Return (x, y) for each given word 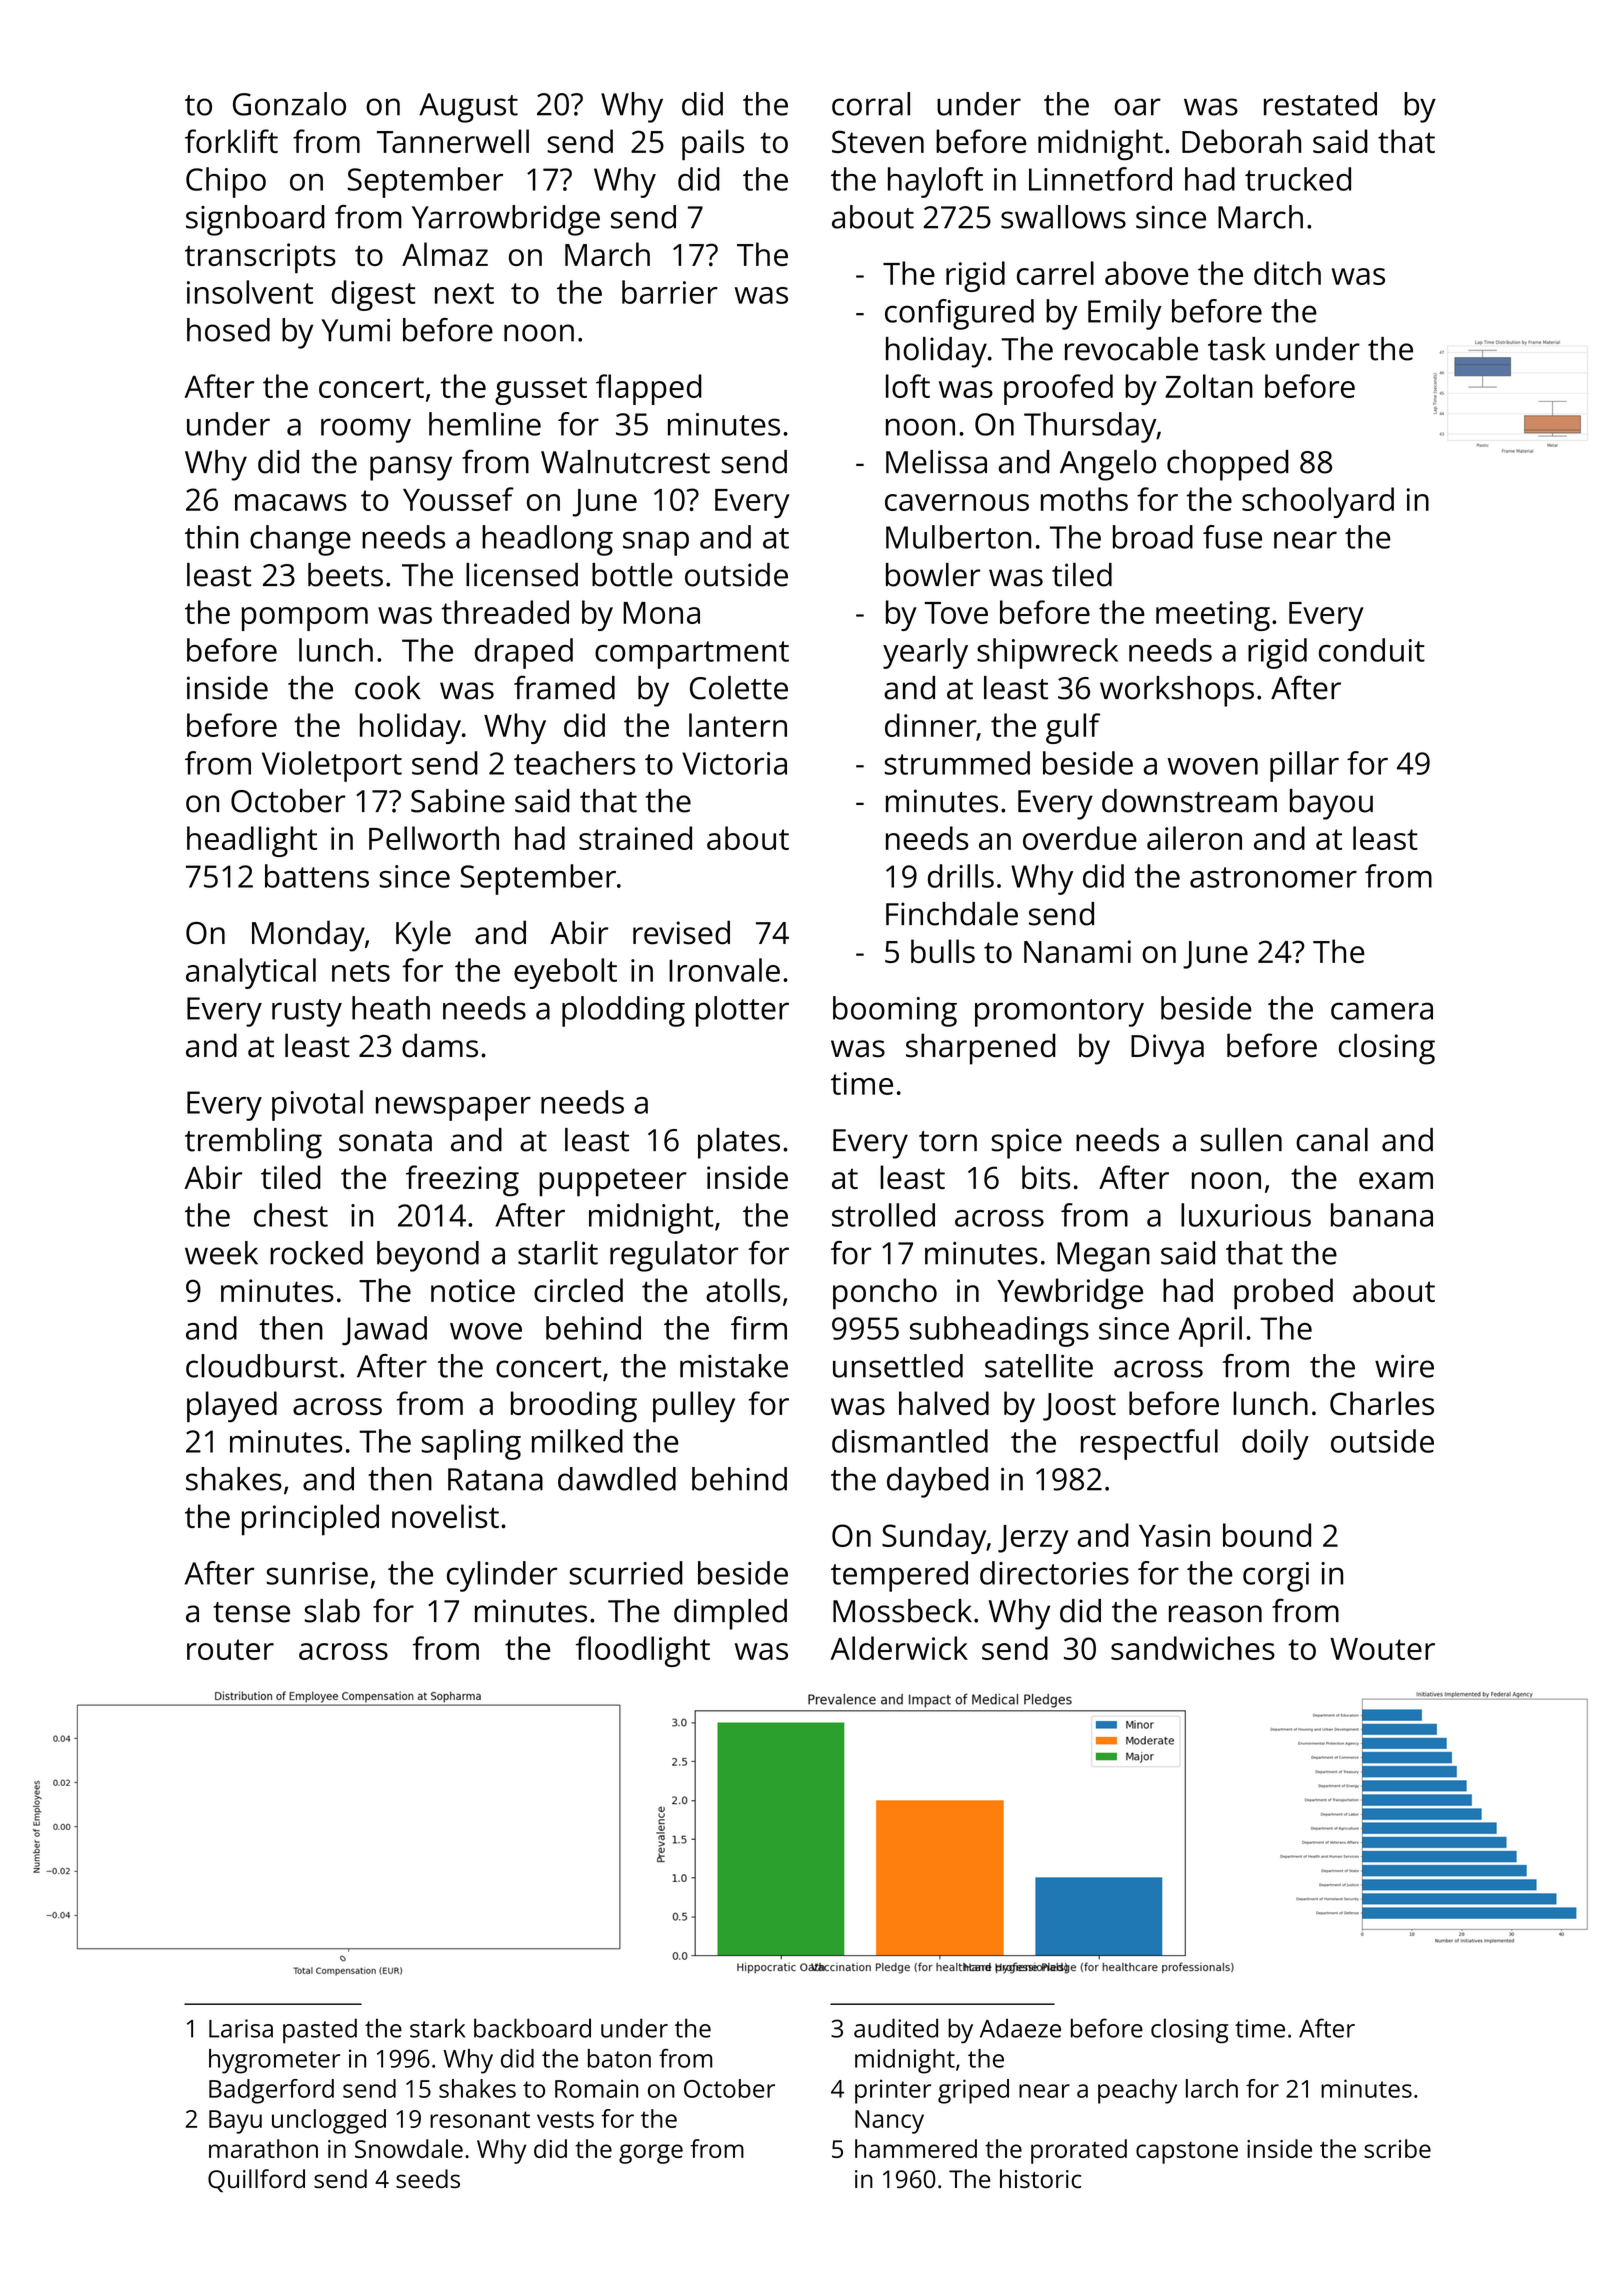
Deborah (1241, 141)
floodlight (643, 1651)
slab (332, 1611)
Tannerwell (453, 141)
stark (437, 2028)
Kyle (423, 936)
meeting (1213, 616)
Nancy (889, 2122)
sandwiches (1193, 1648)
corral (871, 104)
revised (681, 932)
